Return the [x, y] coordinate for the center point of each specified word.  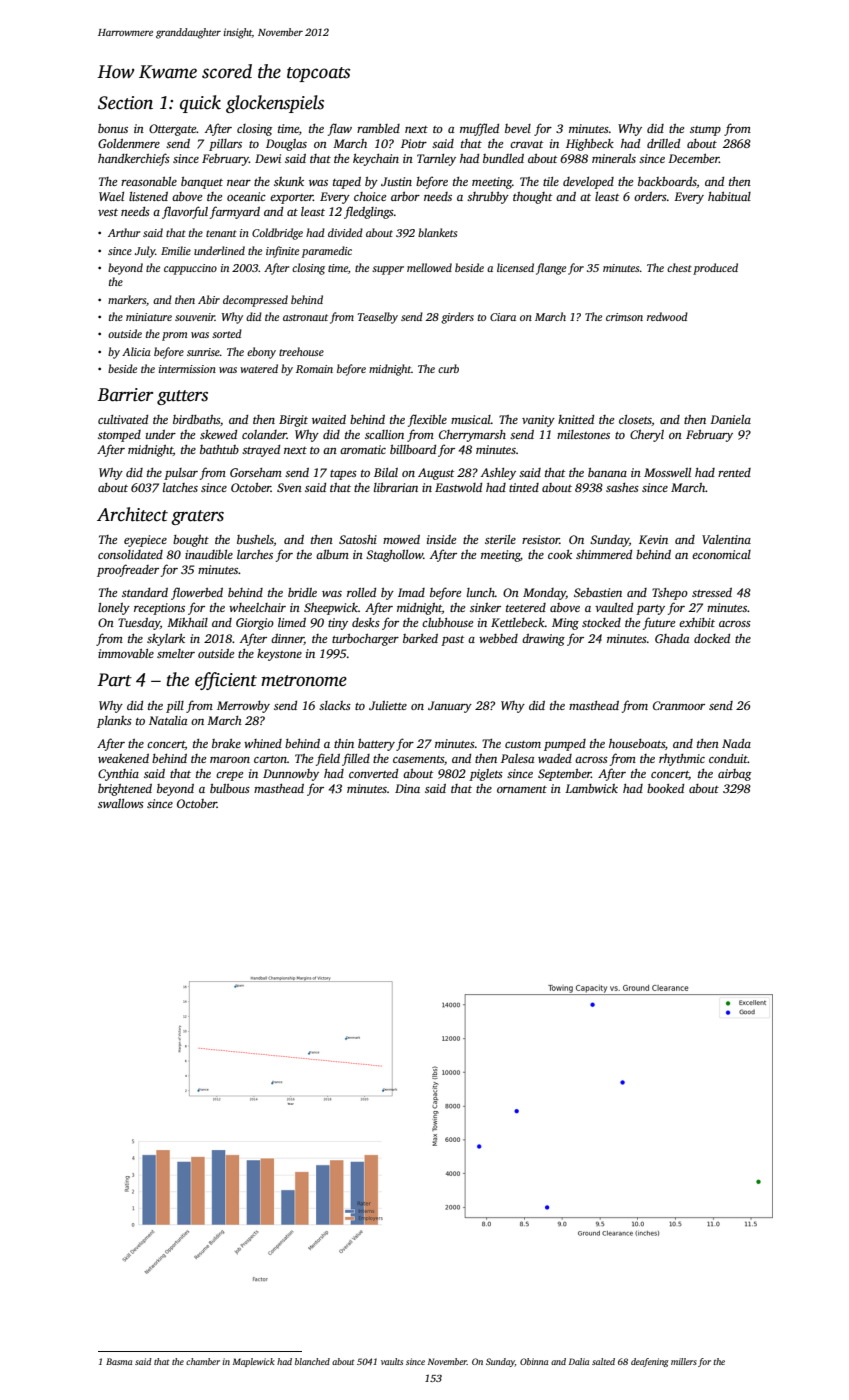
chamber [203, 1361]
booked [665, 788]
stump [705, 131]
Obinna [534, 1361]
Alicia [136, 351]
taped [347, 183]
